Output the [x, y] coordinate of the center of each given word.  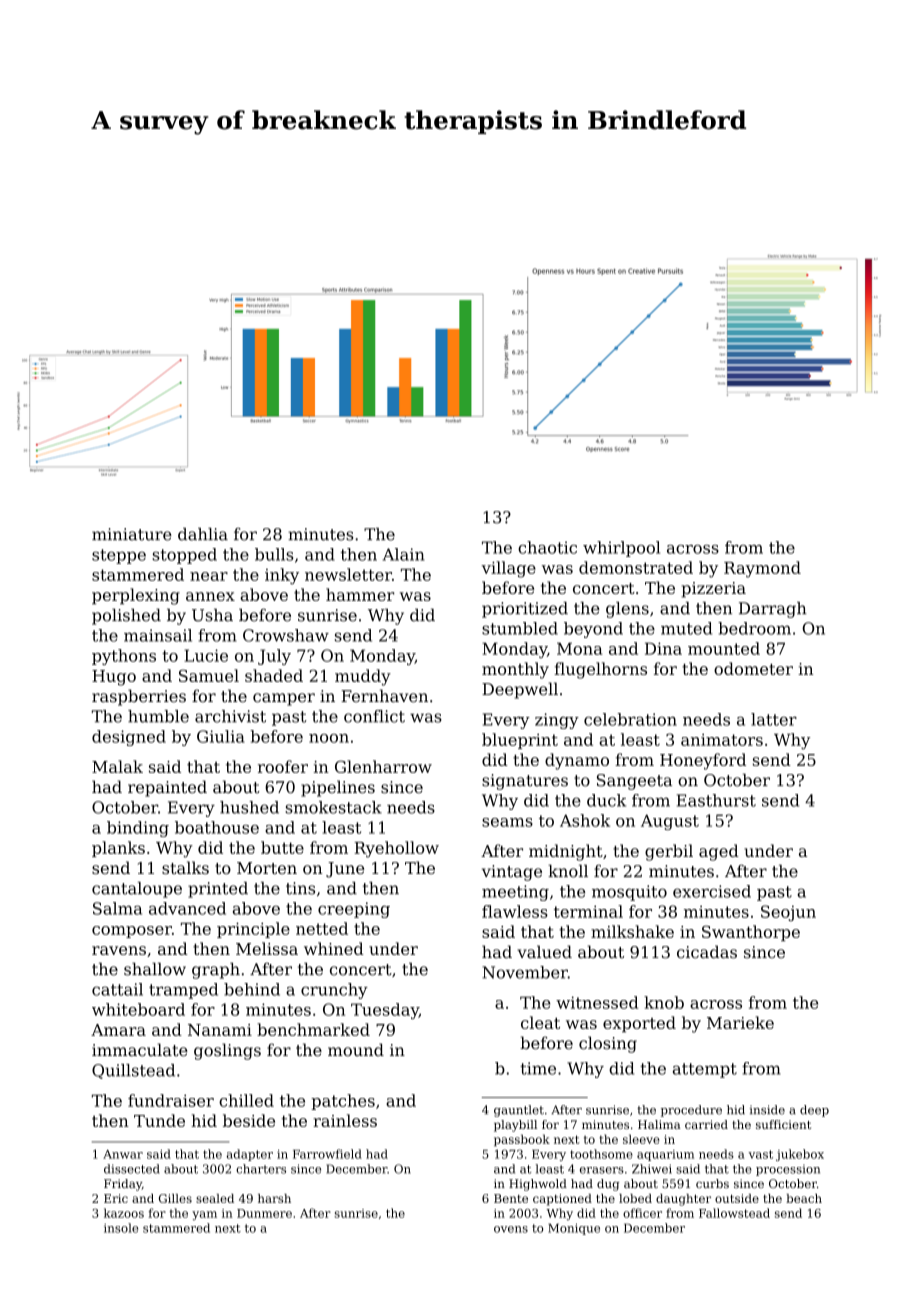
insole [121, 1228]
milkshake [632, 931]
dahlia [203, 534]
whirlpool [621, 549]
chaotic [547, 547]
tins [300, 888]
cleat [540, 1022]
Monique [574, 1229]
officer [642, 1213]
